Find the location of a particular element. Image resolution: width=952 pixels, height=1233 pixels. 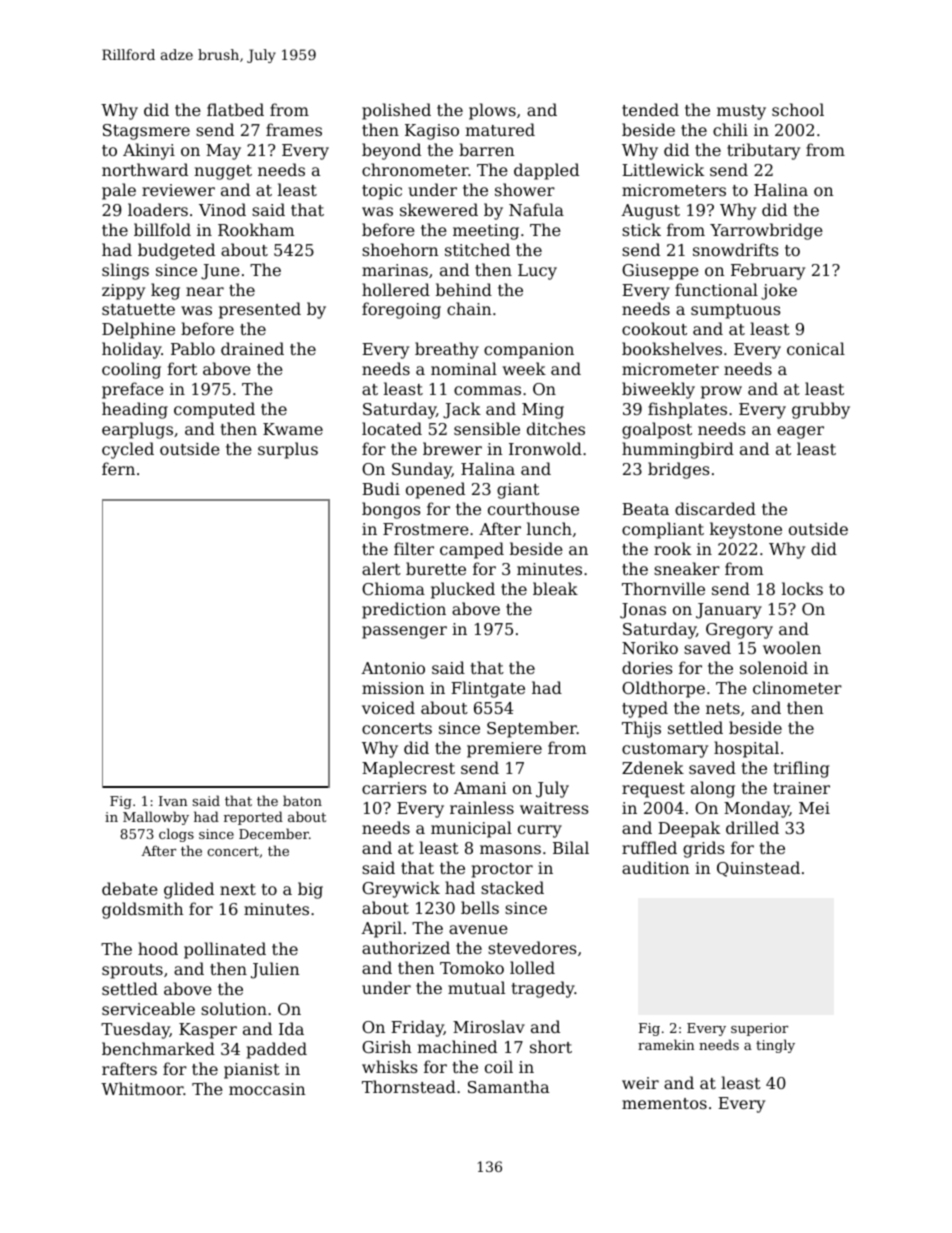

Jonas is located at coordinates (643, 611).
